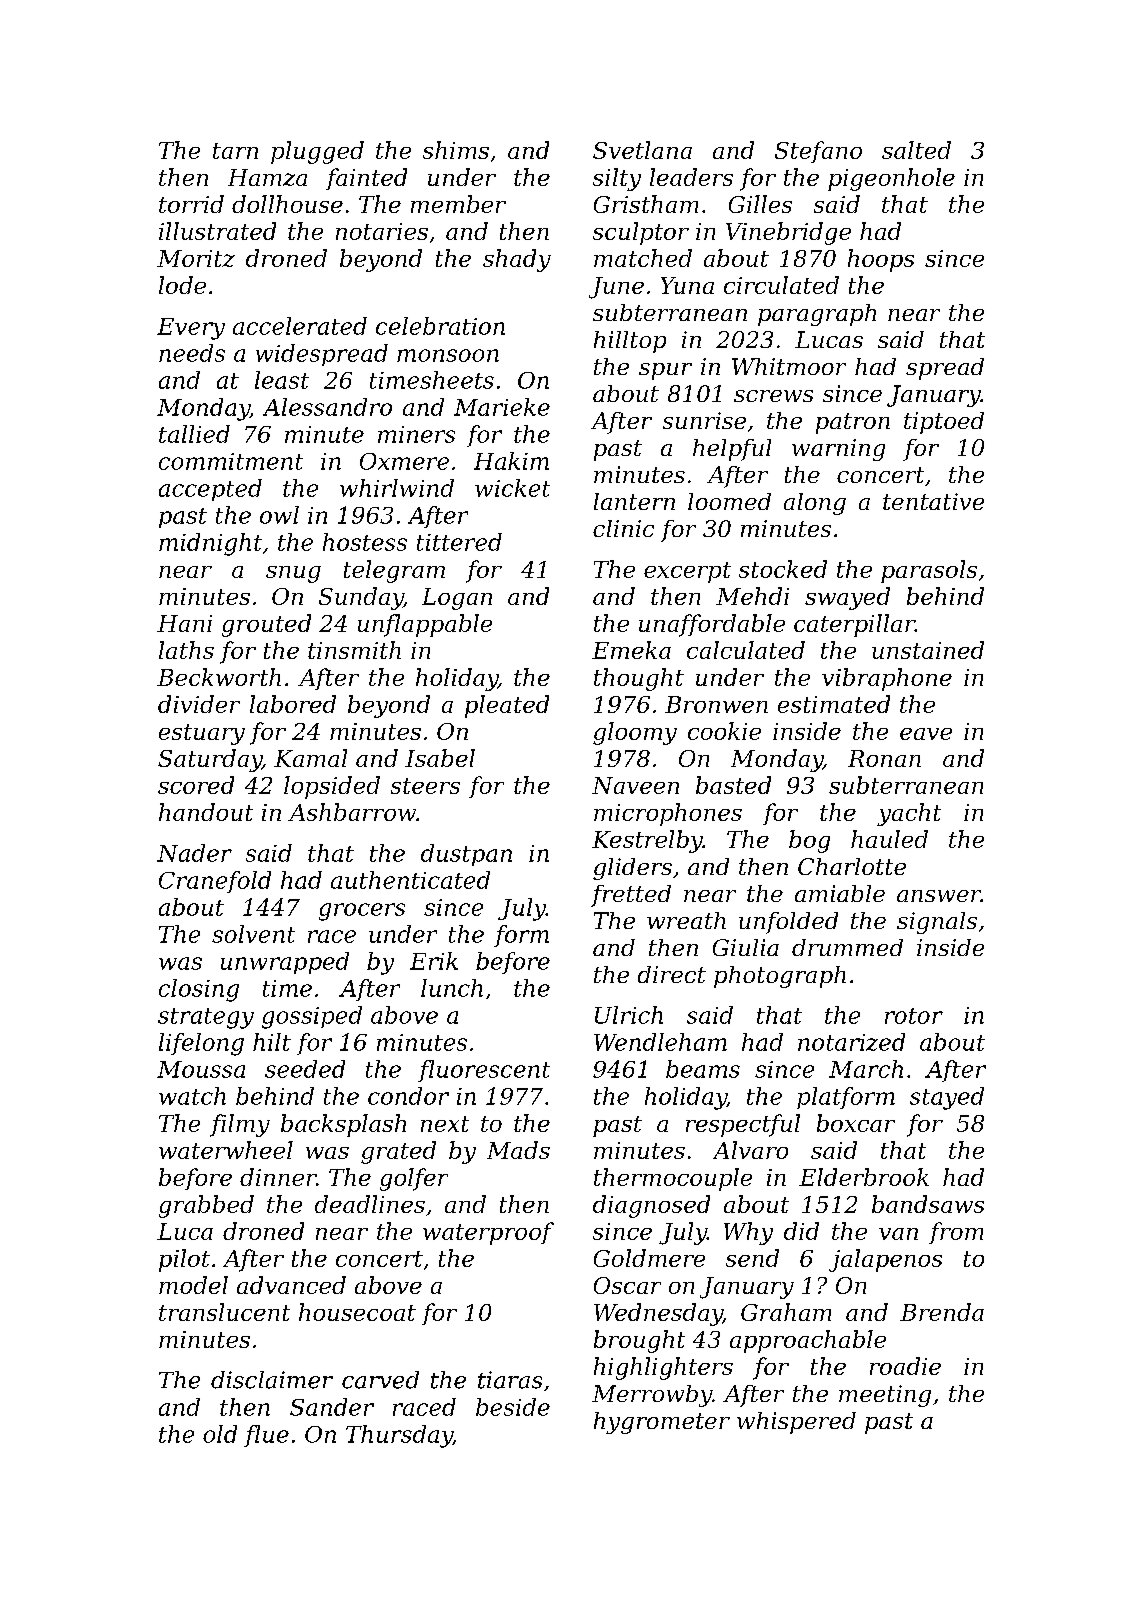 Image resolution: width=1143 pixels, height=1623 pixels. I want to click on fluorescent, so click(484, 1071).
